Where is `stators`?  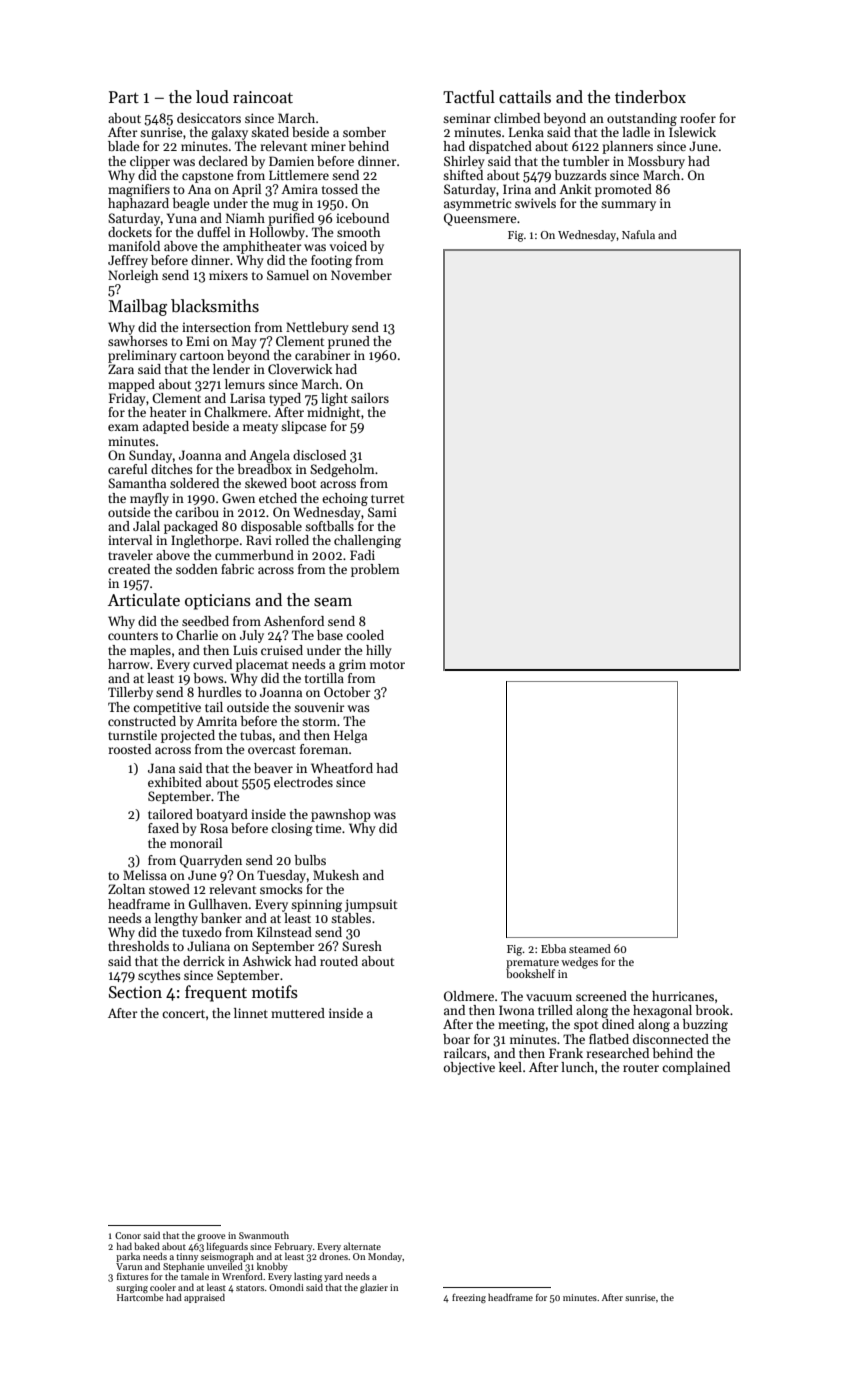 stators is located at coordinates (250, 1288).
